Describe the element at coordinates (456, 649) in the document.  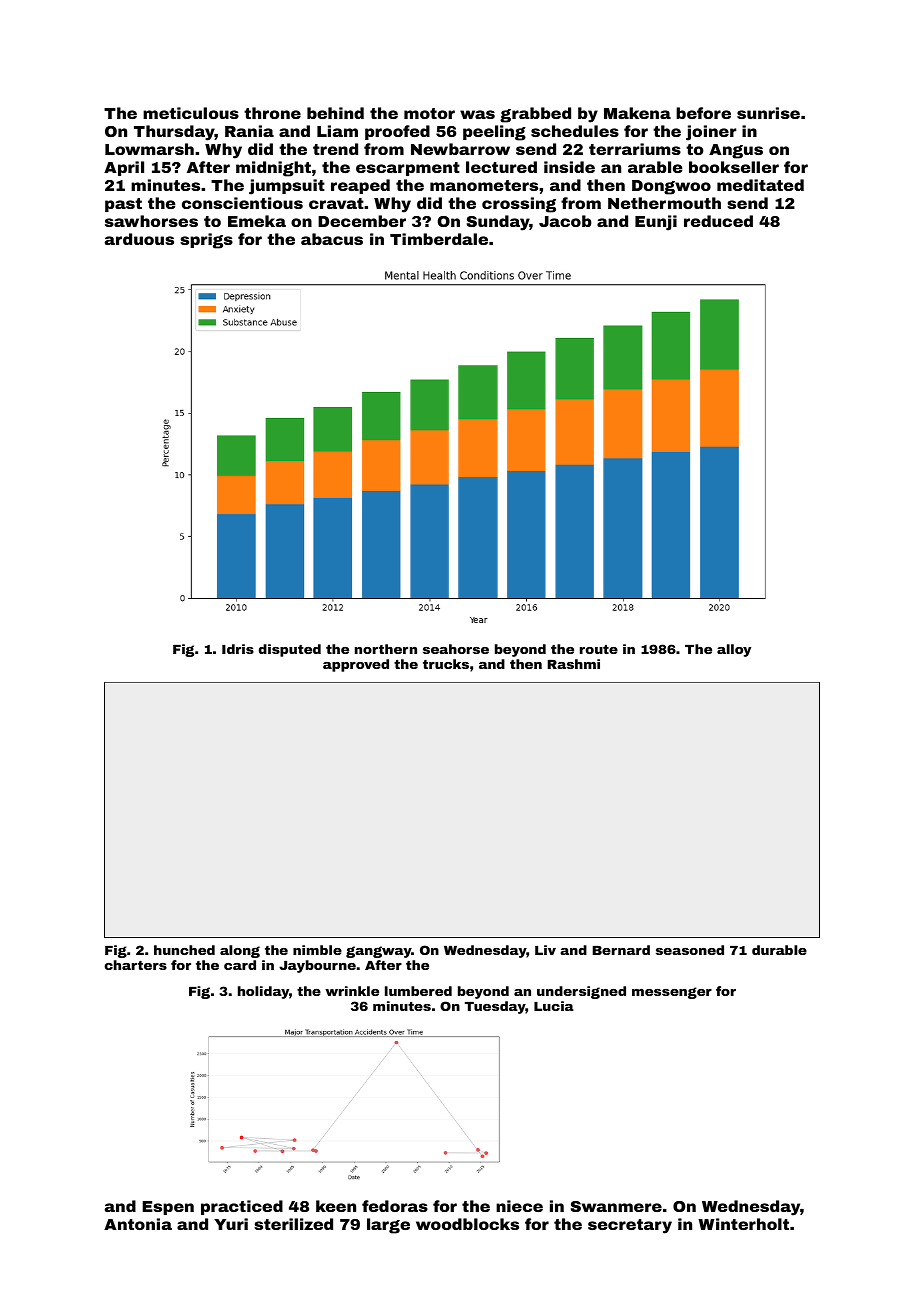
I see `seahorse` at that location.
